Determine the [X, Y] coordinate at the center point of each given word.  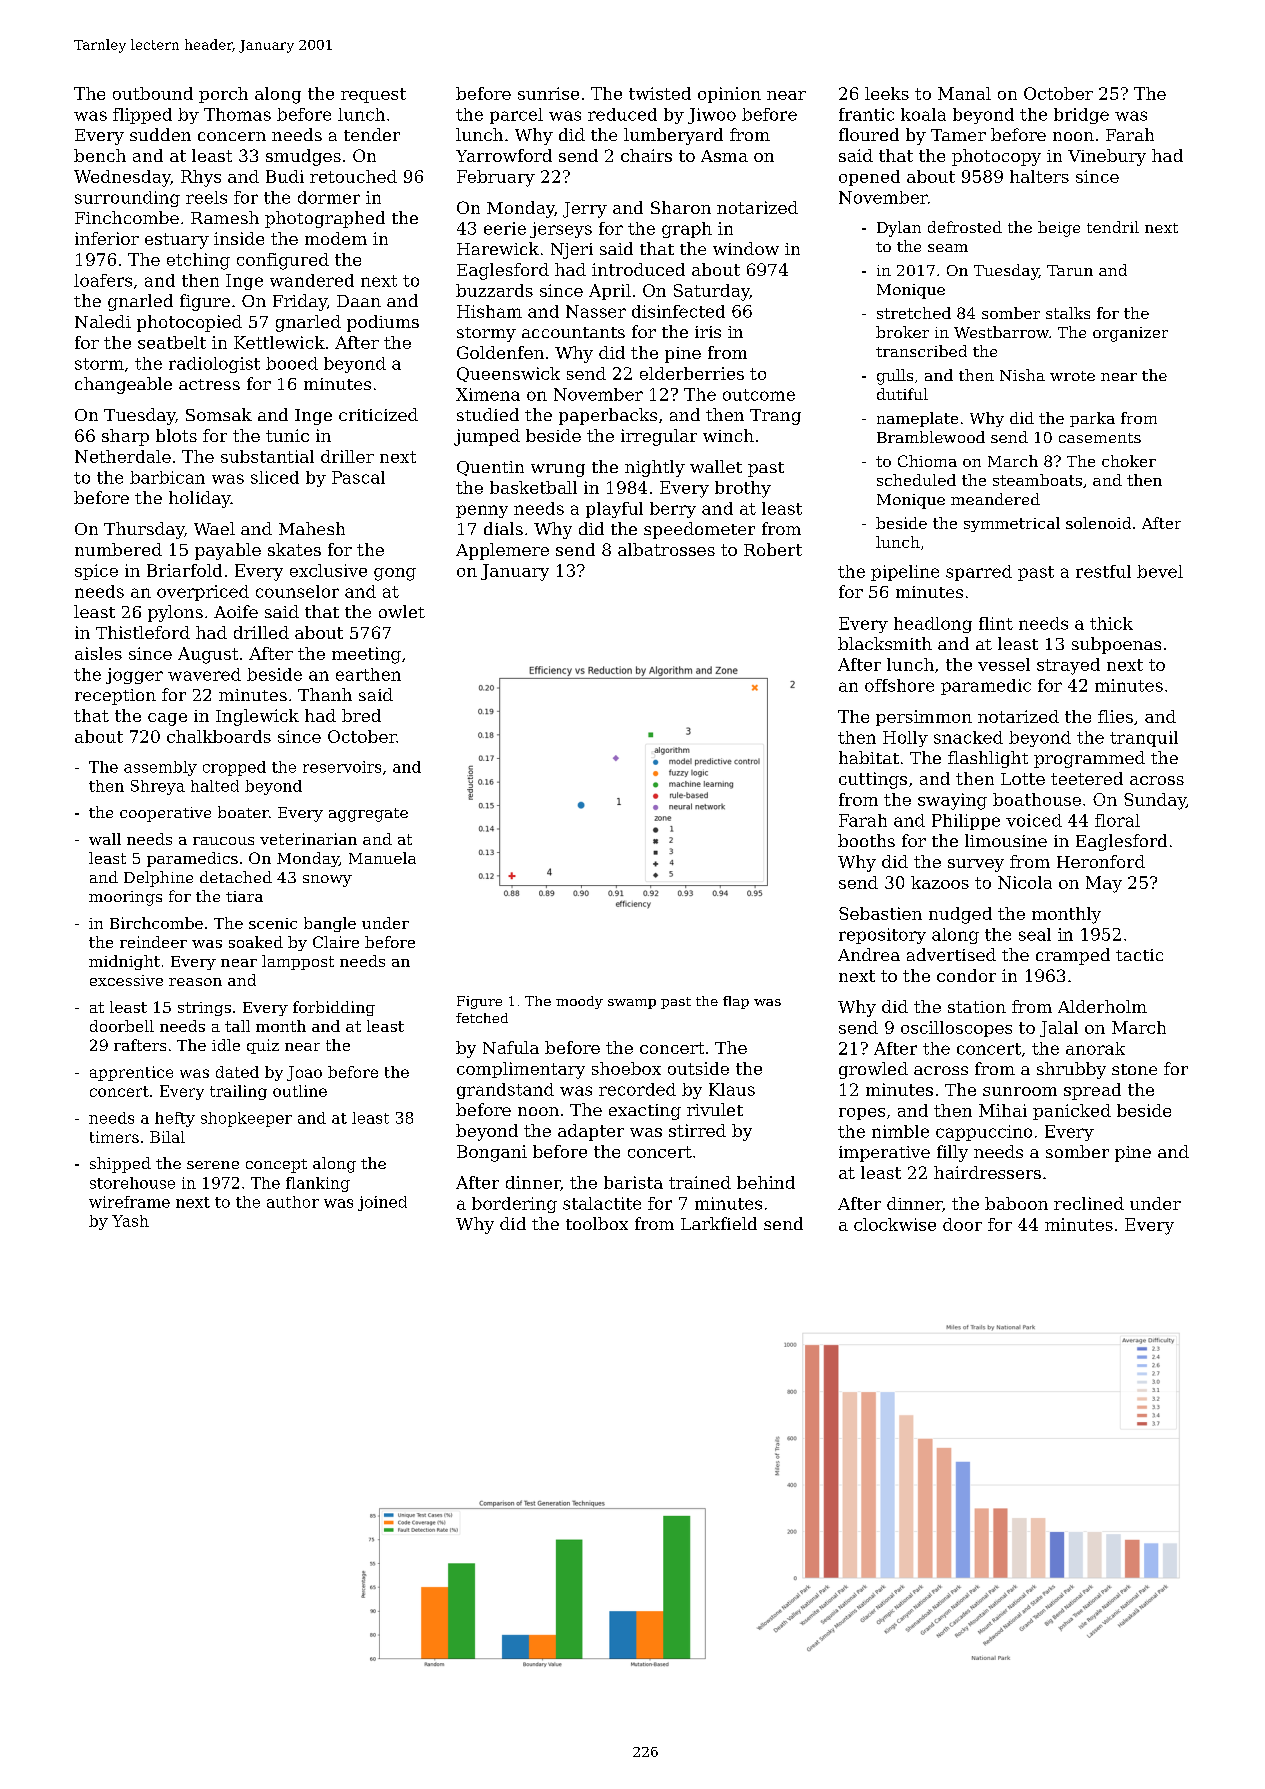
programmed [1089, 759]
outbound [153, 93]
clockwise [895, 1224]
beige [1059, 229]
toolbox [597, 1223]
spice [96, 572]
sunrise [548, 93]
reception [115, 697]
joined [382, 1203]
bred [361, 715]
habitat [869, 757]
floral [1117, 820]
